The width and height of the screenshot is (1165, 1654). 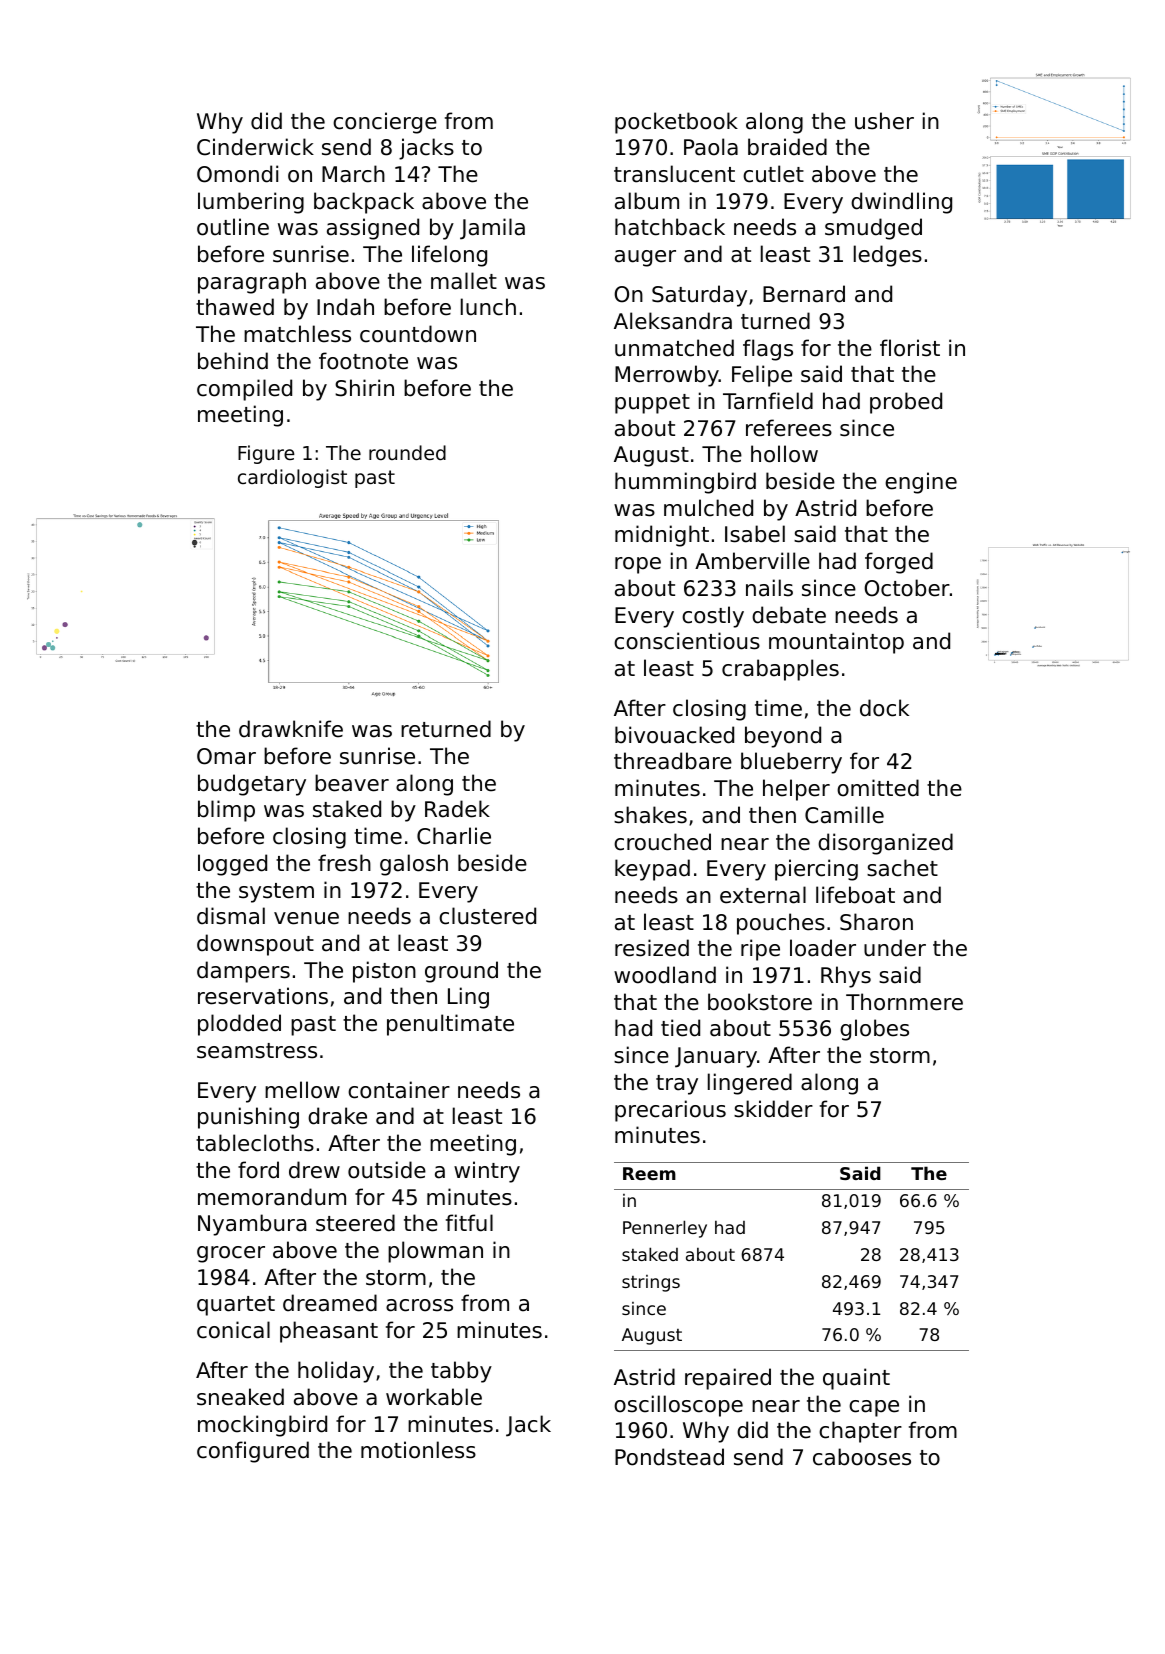 I want to click on grocer, so click(x=231, y=1254).
